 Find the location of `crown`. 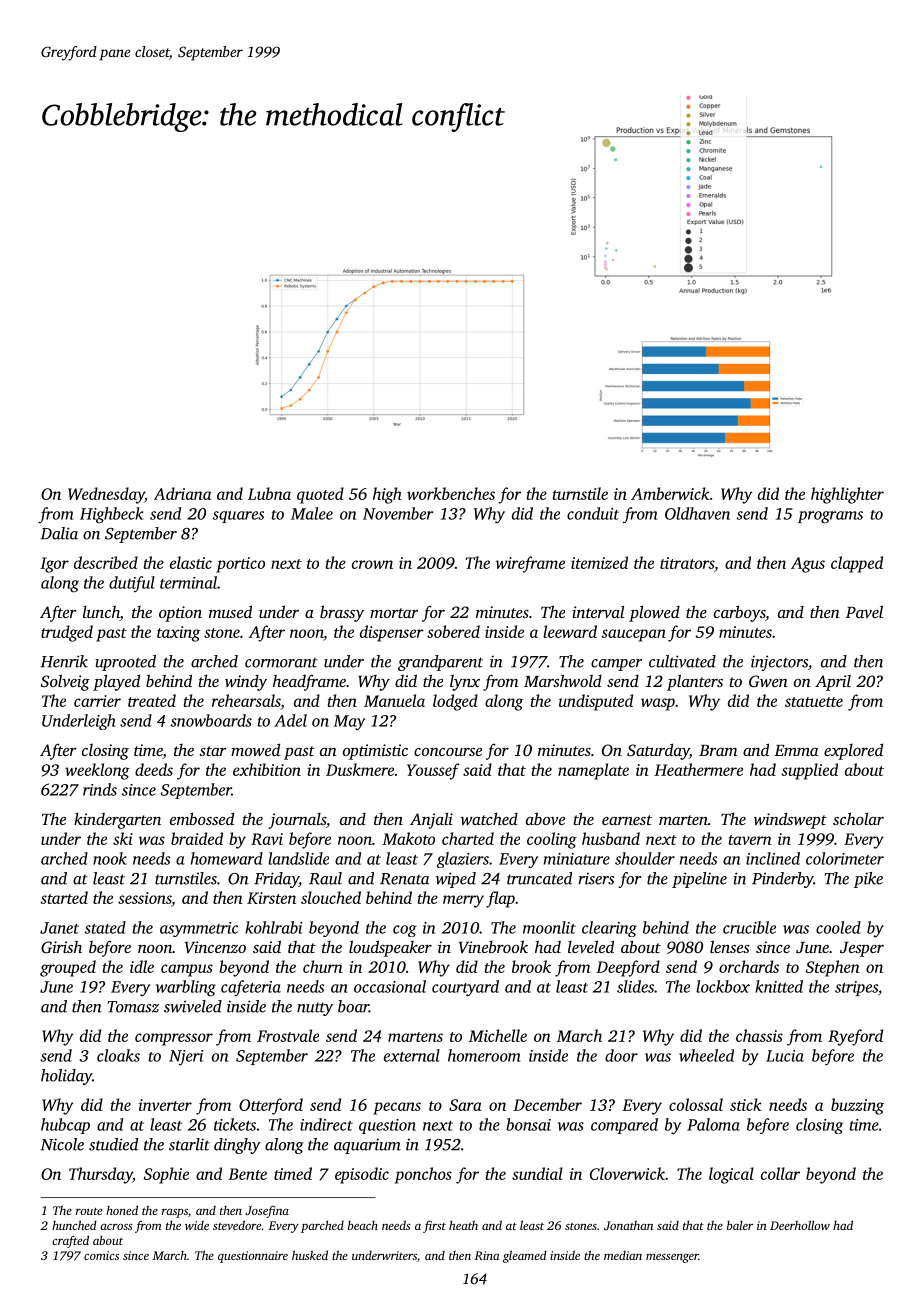

crown is located at coordinates (372, 564).
